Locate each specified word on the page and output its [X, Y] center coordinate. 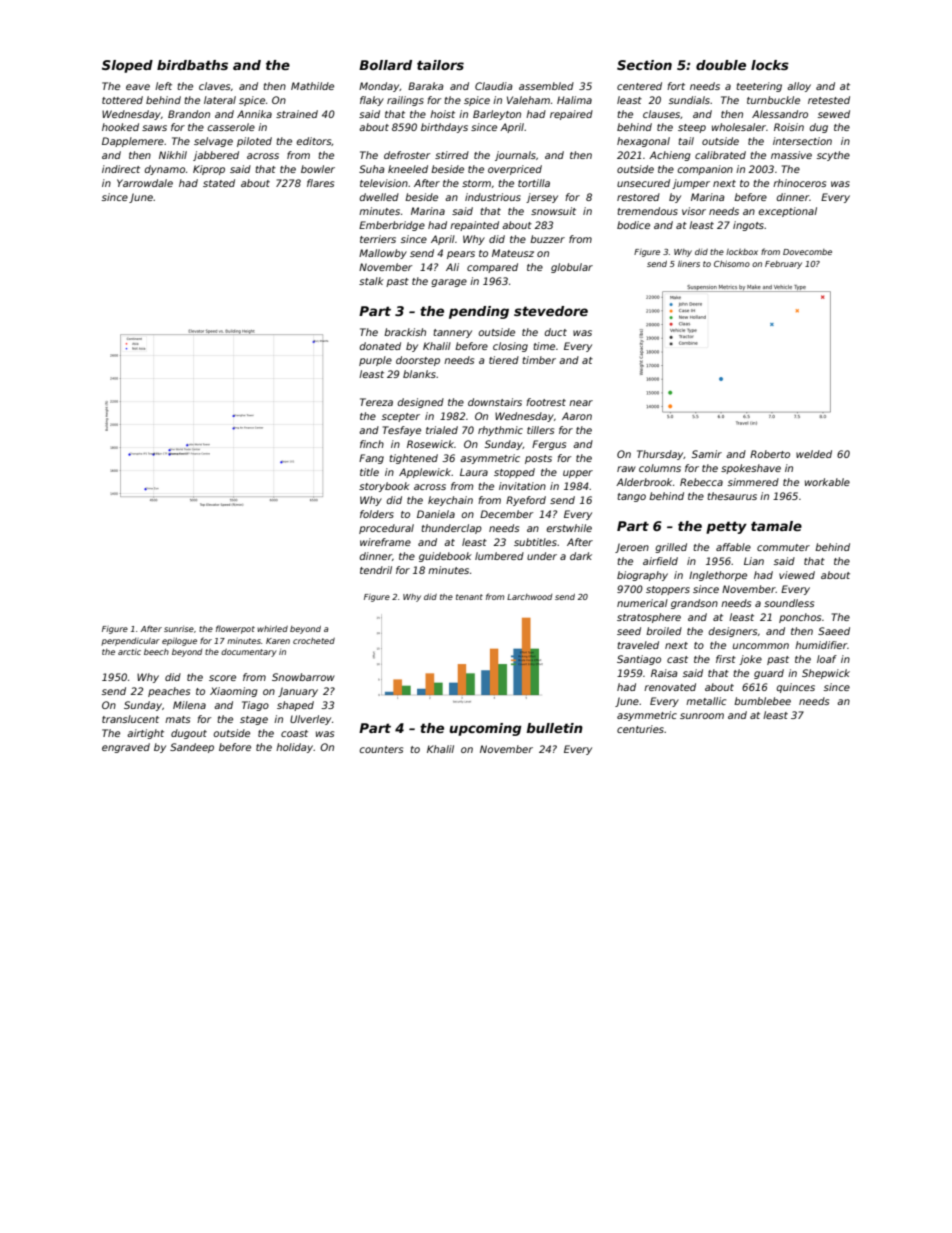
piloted [254, 142]
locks [770, 65]
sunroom [702, 716]
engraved [126, 748]
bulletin [554, 728]
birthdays [444, 128]
